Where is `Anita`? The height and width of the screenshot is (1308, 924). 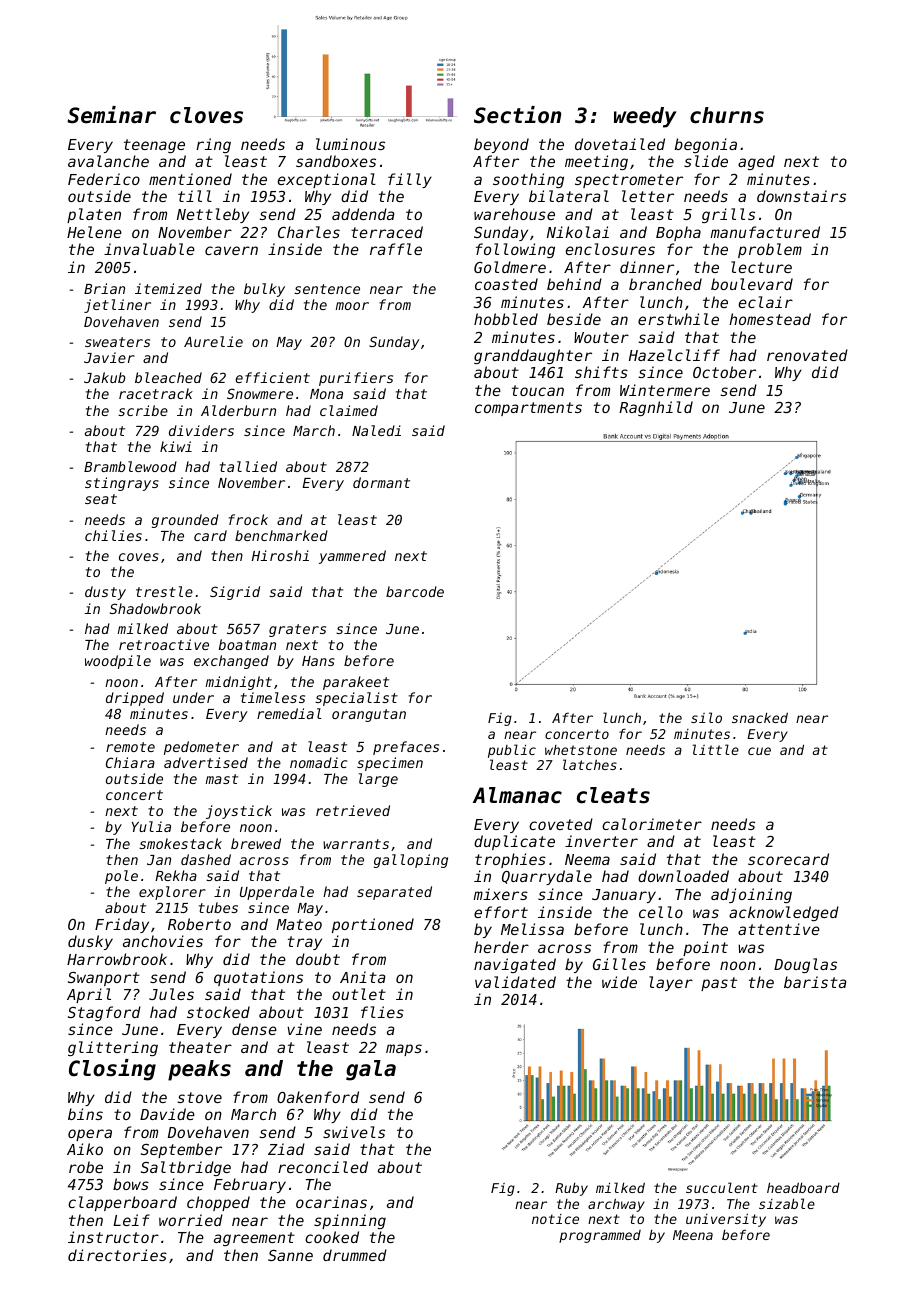 Anita is located at coordinates (362, 977).
